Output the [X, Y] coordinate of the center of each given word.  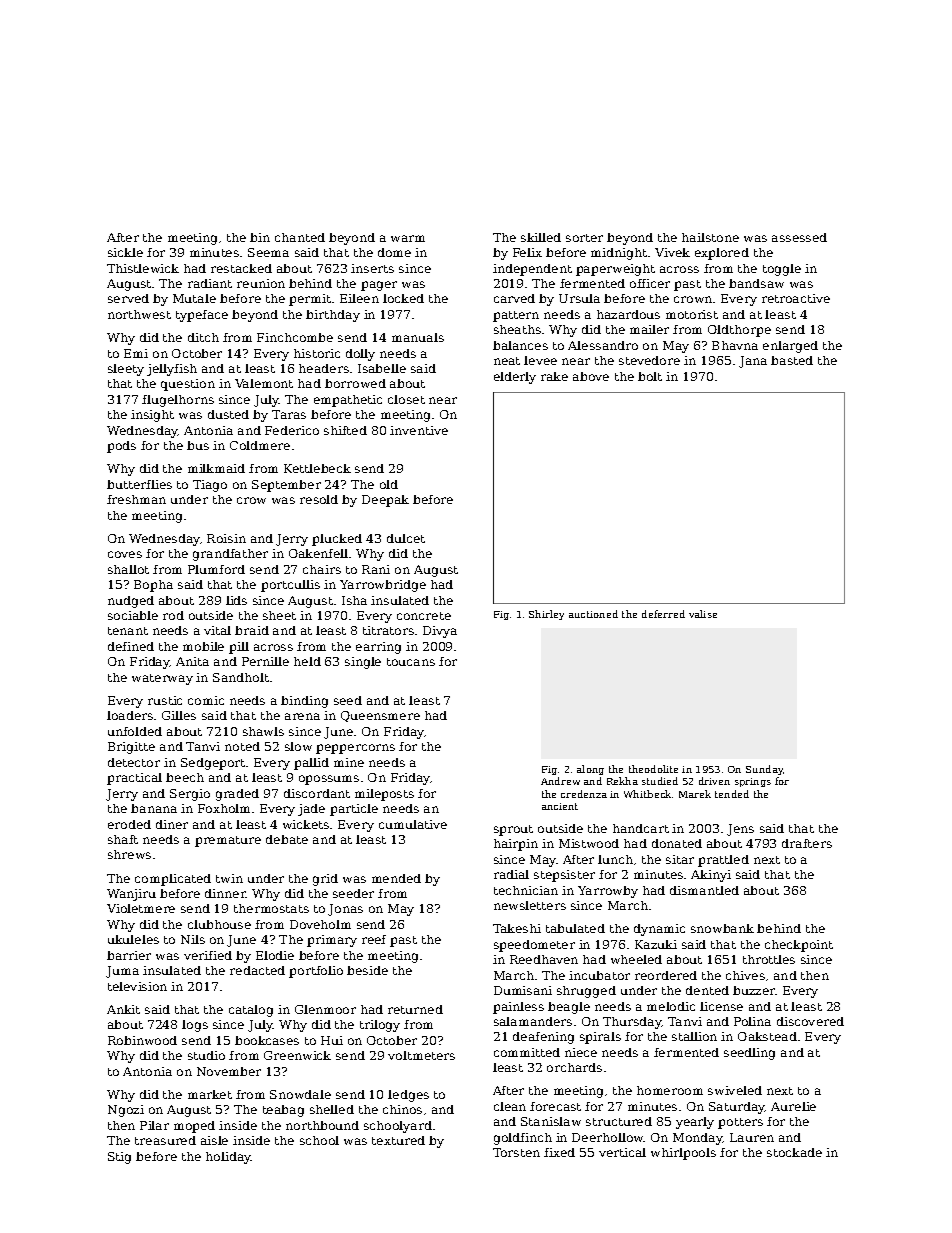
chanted [300, 237]
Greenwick [297, 1055]
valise [703, 614]
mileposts [384, 795]
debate [287, 839]
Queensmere [380, 716]
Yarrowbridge [383, 586]
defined [131, 646]
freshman [136, 499]
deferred [663, 614]
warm [408, 238]
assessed [799, 237]
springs [753, 782]
